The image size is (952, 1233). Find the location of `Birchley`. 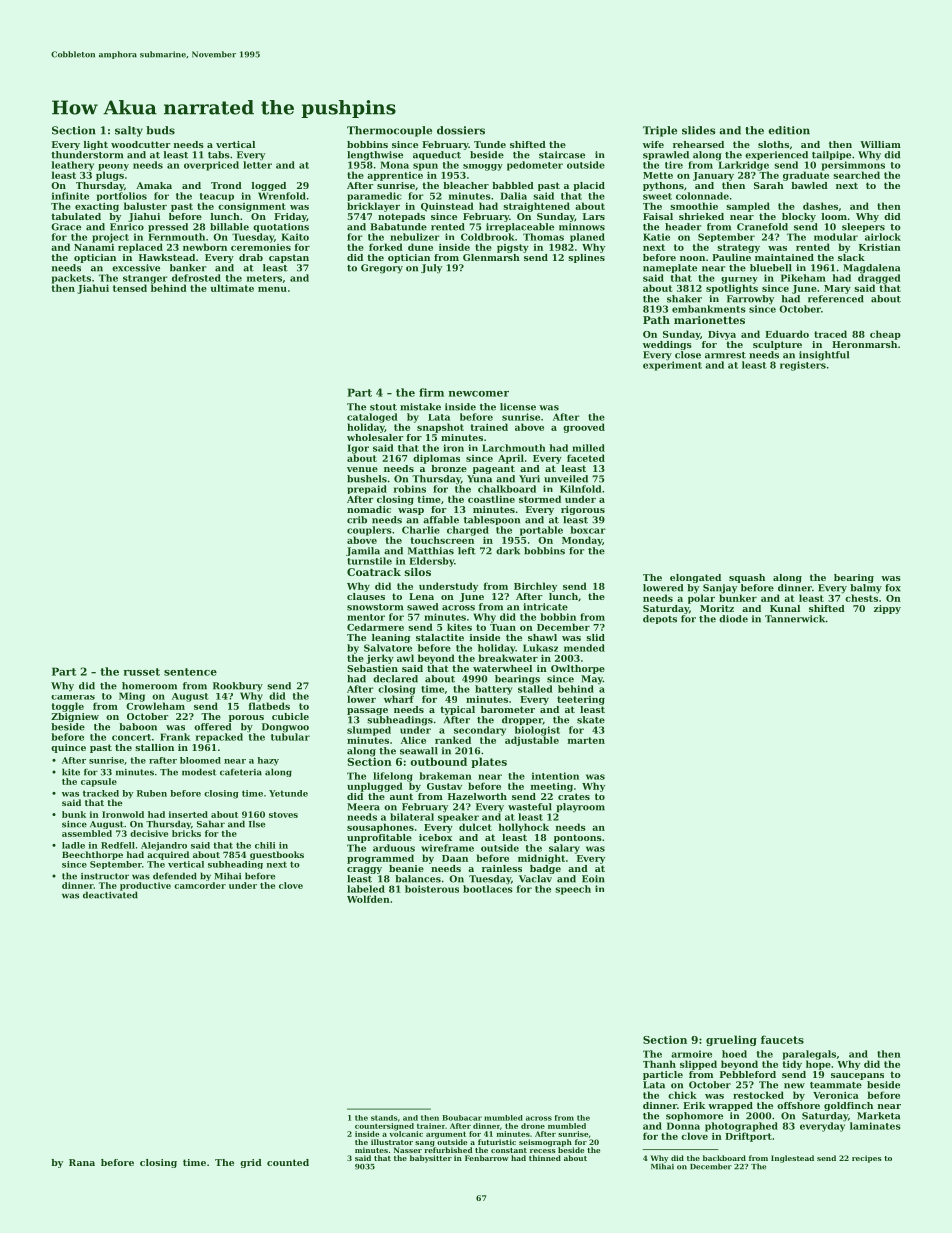

Birchley is located at coordinates (535, 587).
